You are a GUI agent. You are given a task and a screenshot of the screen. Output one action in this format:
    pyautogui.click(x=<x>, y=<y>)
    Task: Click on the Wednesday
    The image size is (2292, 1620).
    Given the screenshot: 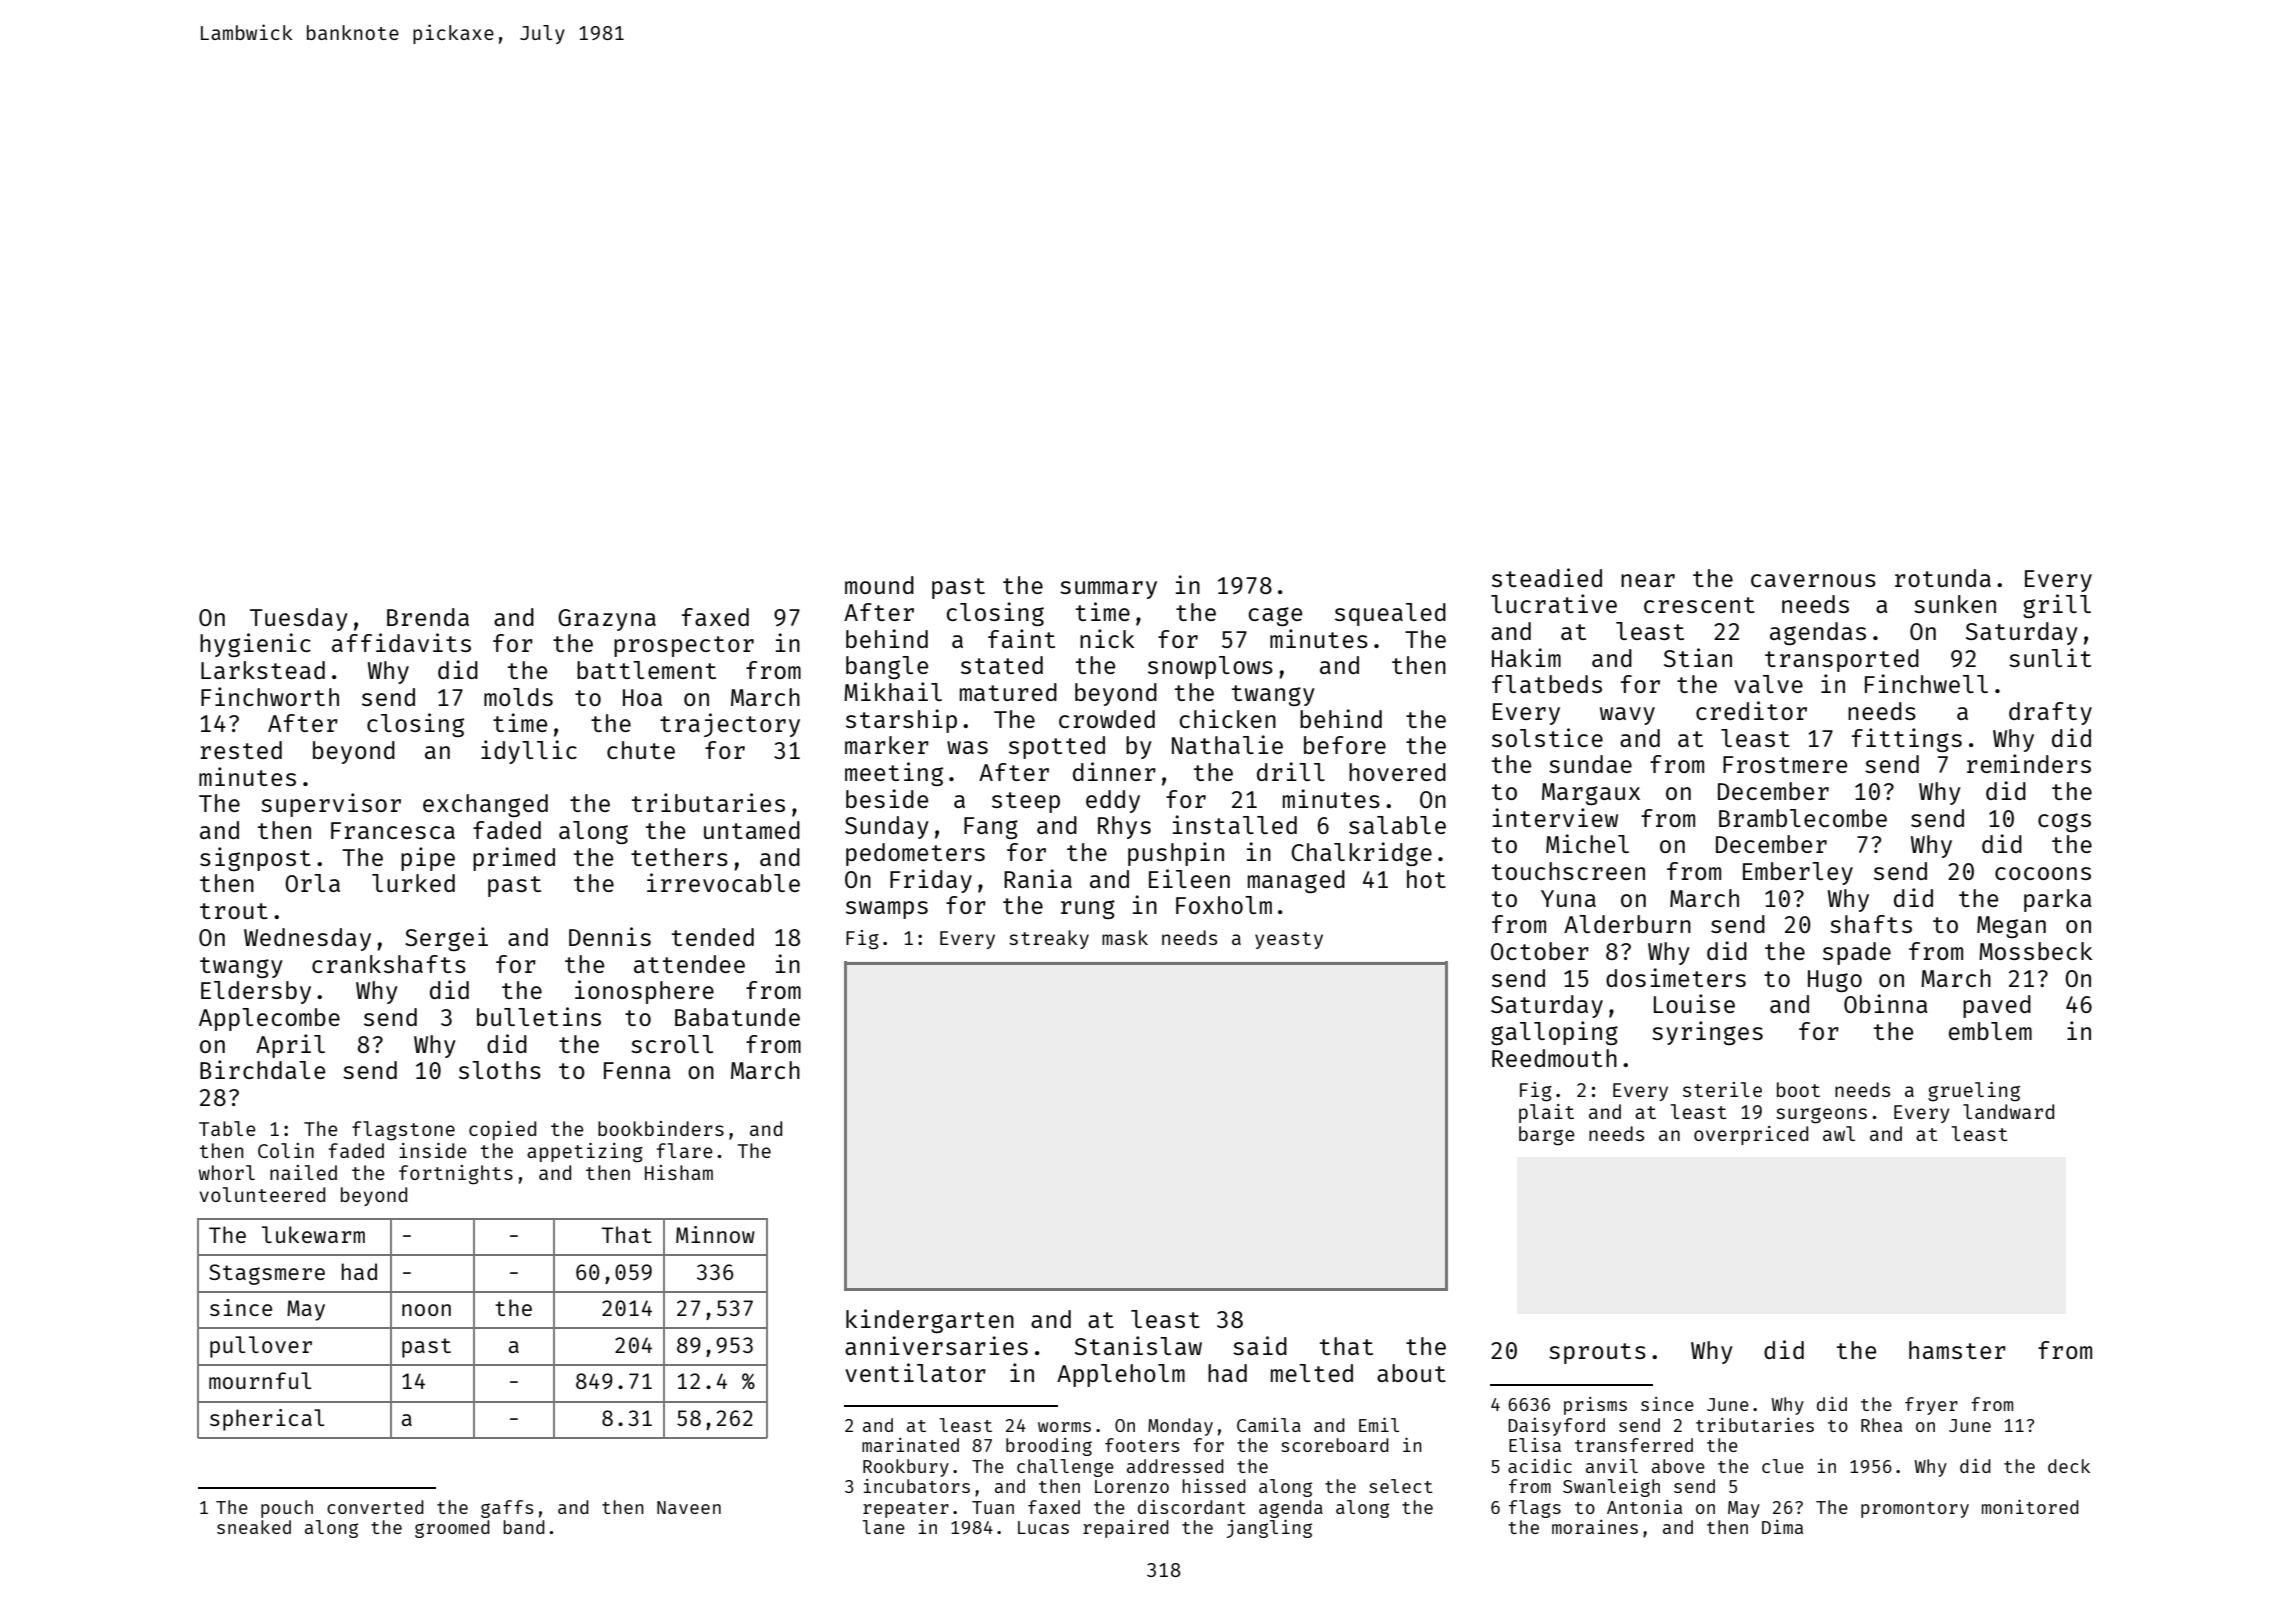 What is the action you would take?
    pyautogui.click(x=307, y=939)
